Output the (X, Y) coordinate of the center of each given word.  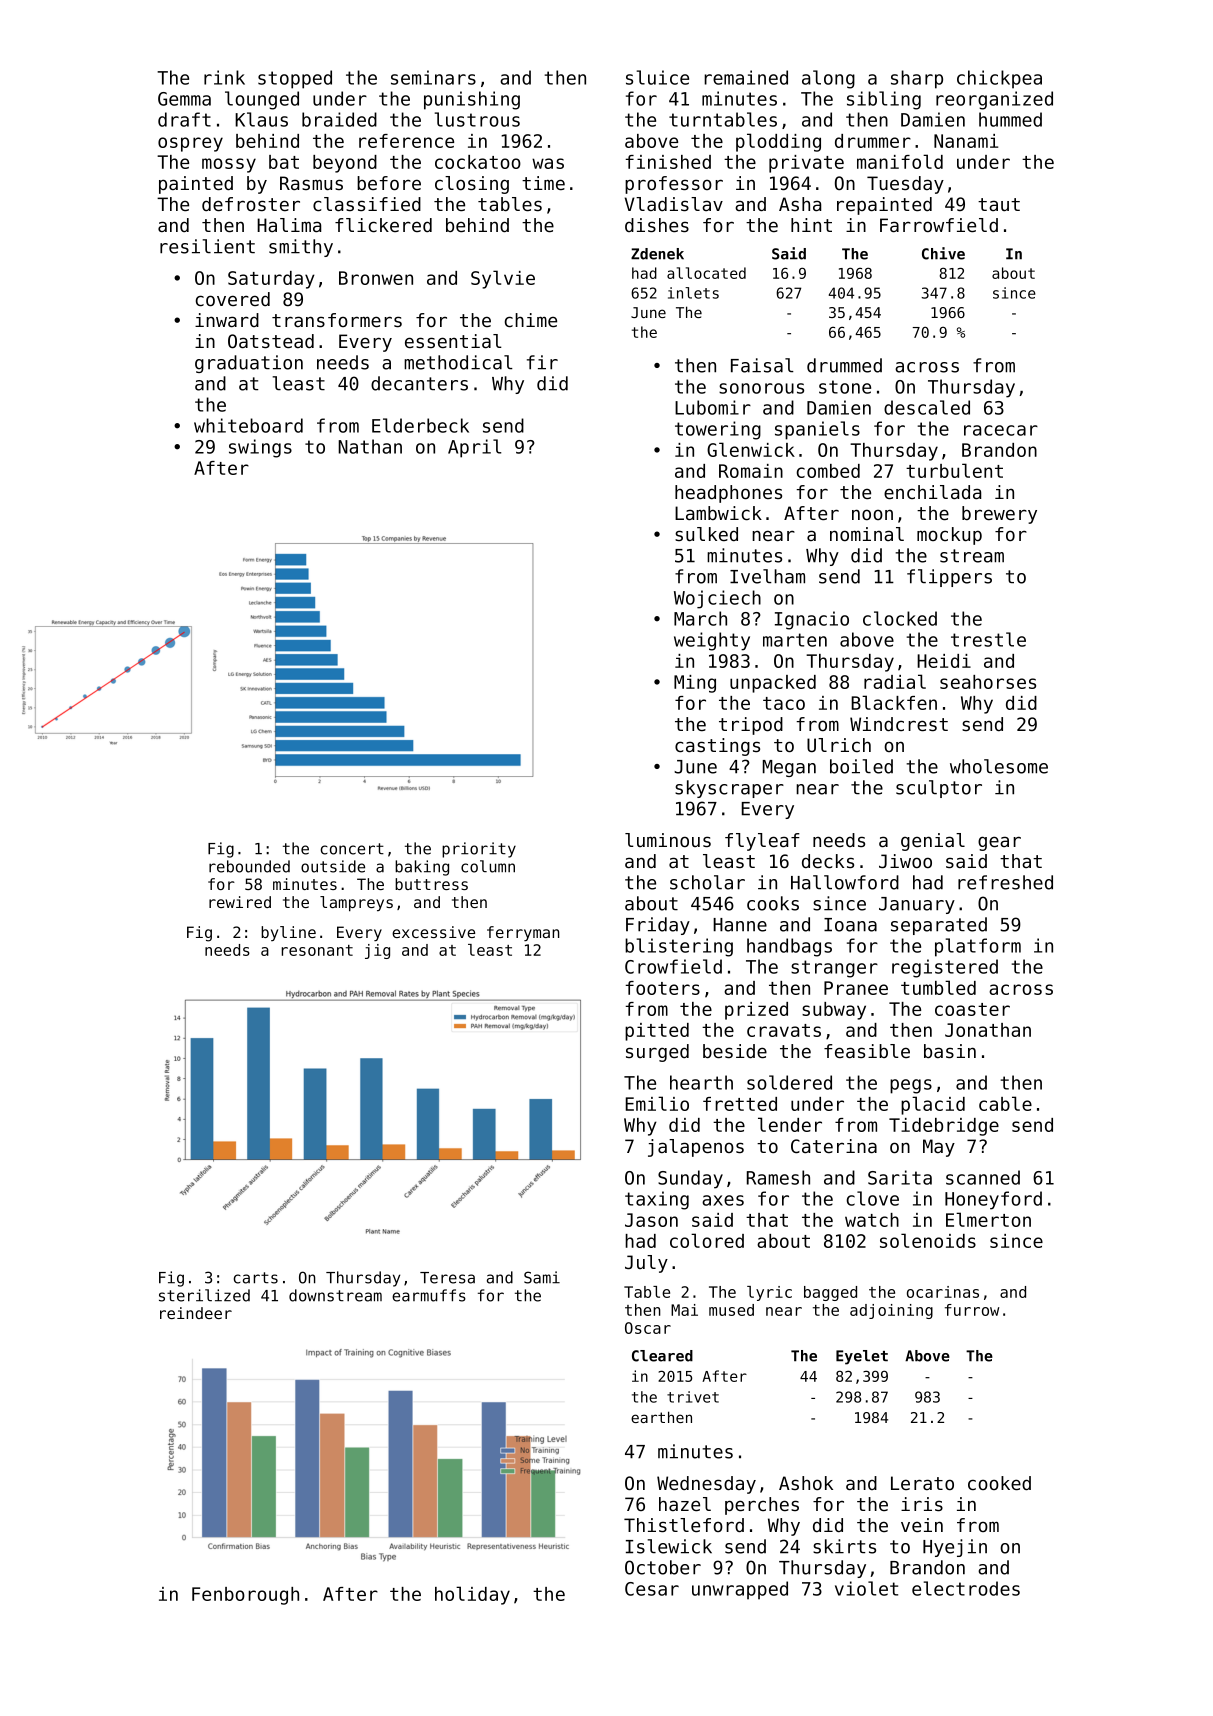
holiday (472, 1595)
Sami (542, 1277)
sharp (917, 79)
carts (256, 1278)
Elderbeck (420, 425)
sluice (657, 77)
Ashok (806, 1483)
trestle (988, 639)
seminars (433, 77)
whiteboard (248, 425)
